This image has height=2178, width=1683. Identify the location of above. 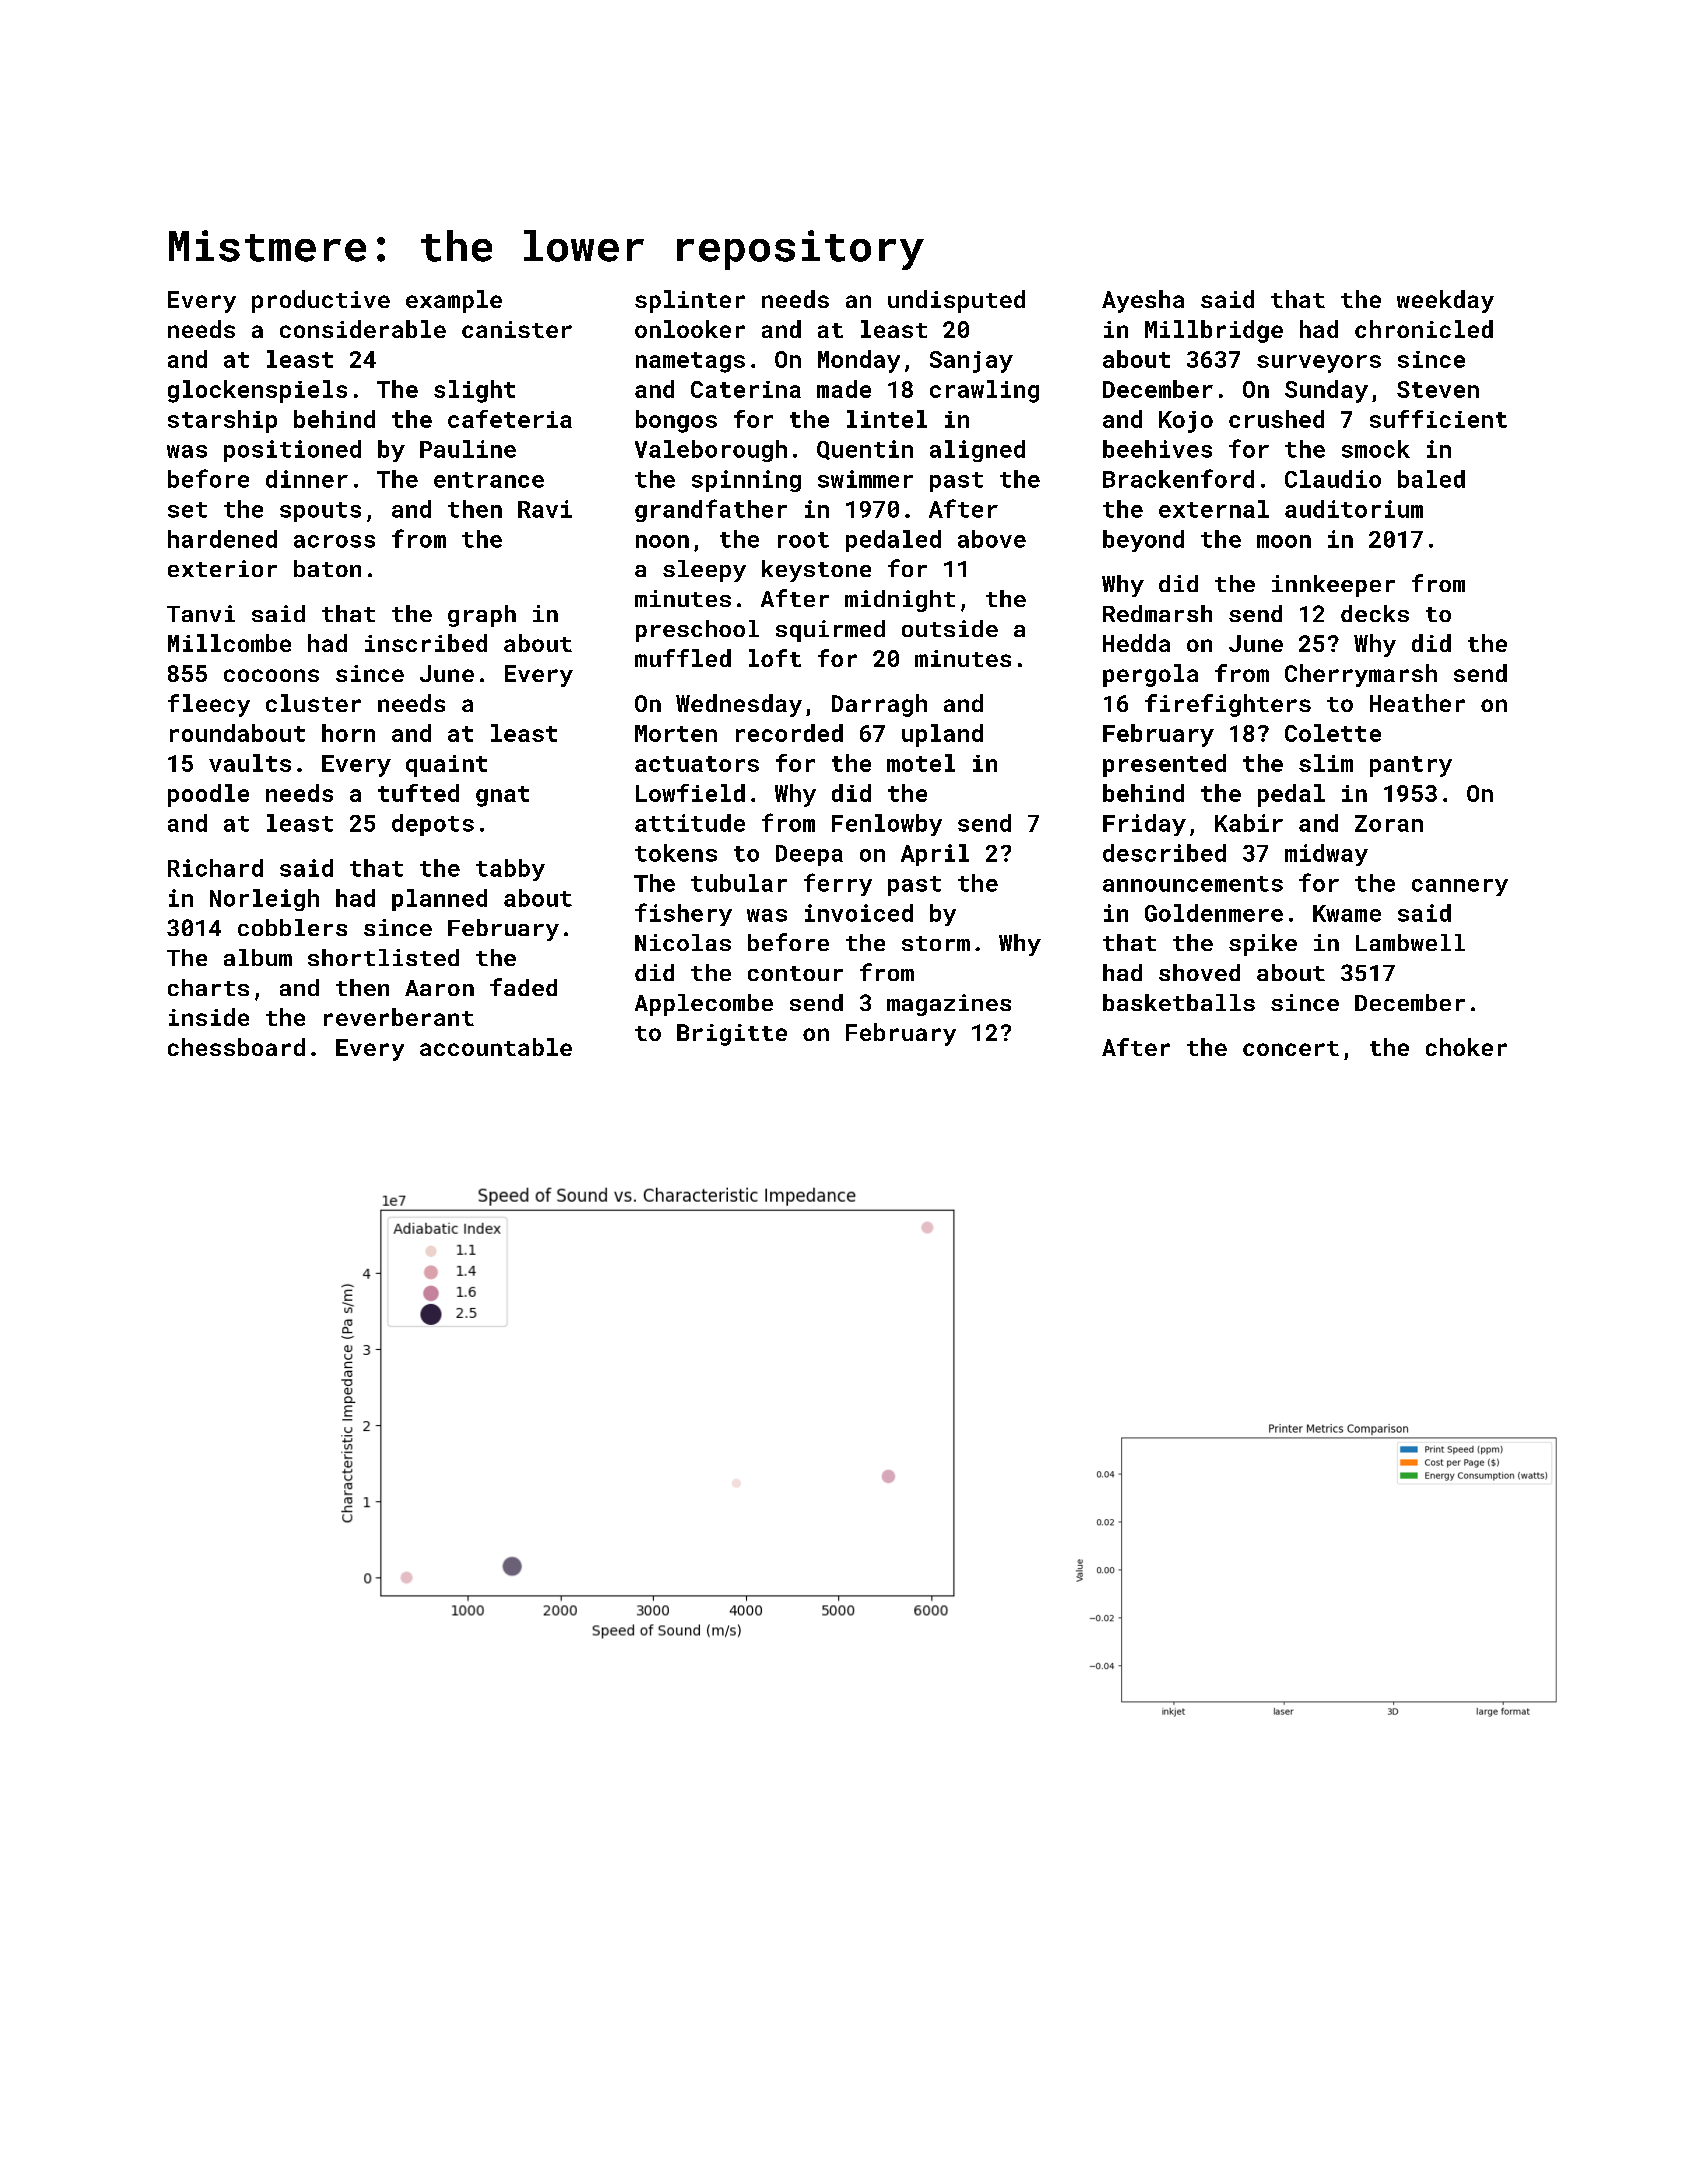
(992, 539).
